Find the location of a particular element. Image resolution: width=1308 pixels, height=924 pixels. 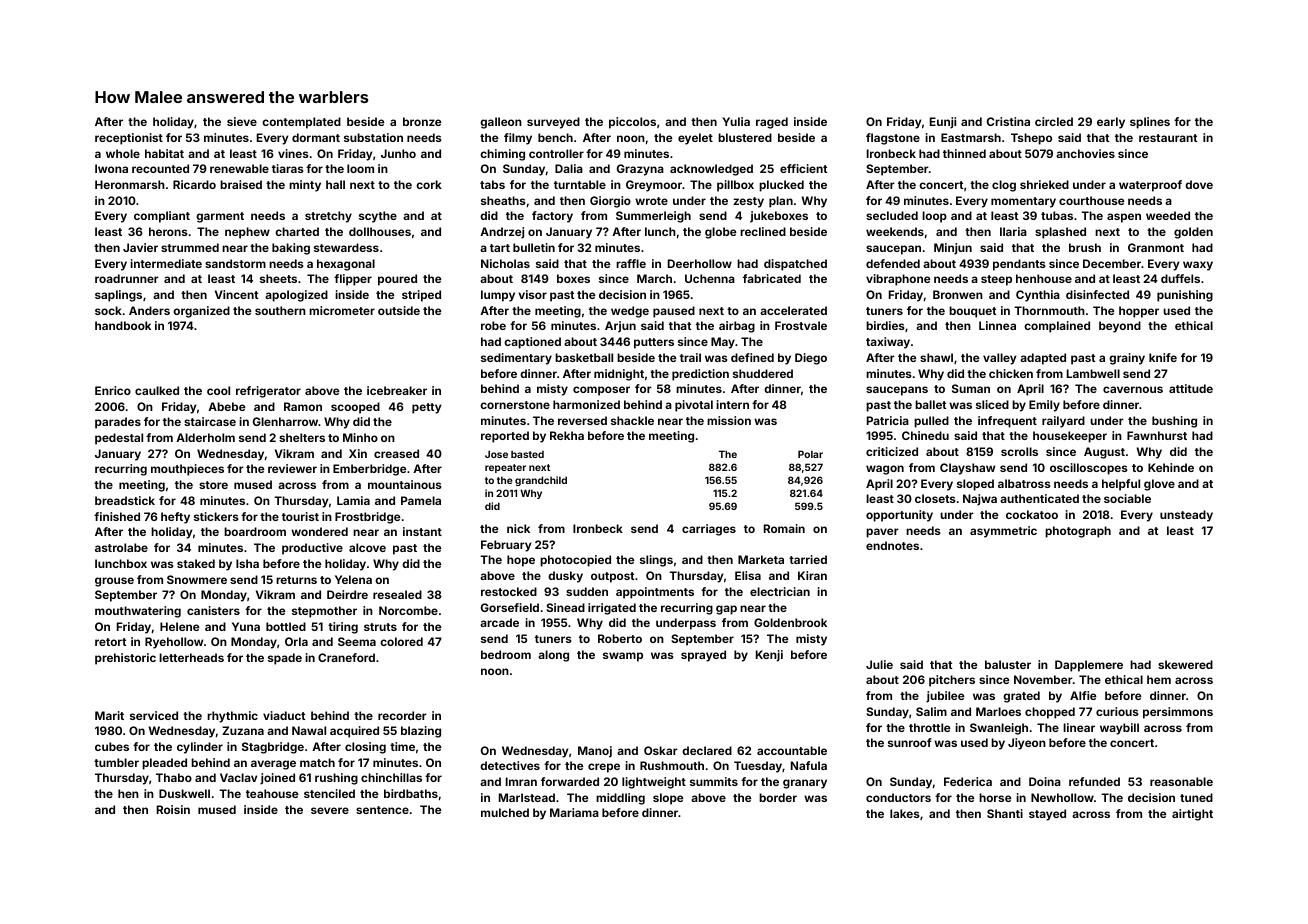

declared is located at coordinates (707, 750).
